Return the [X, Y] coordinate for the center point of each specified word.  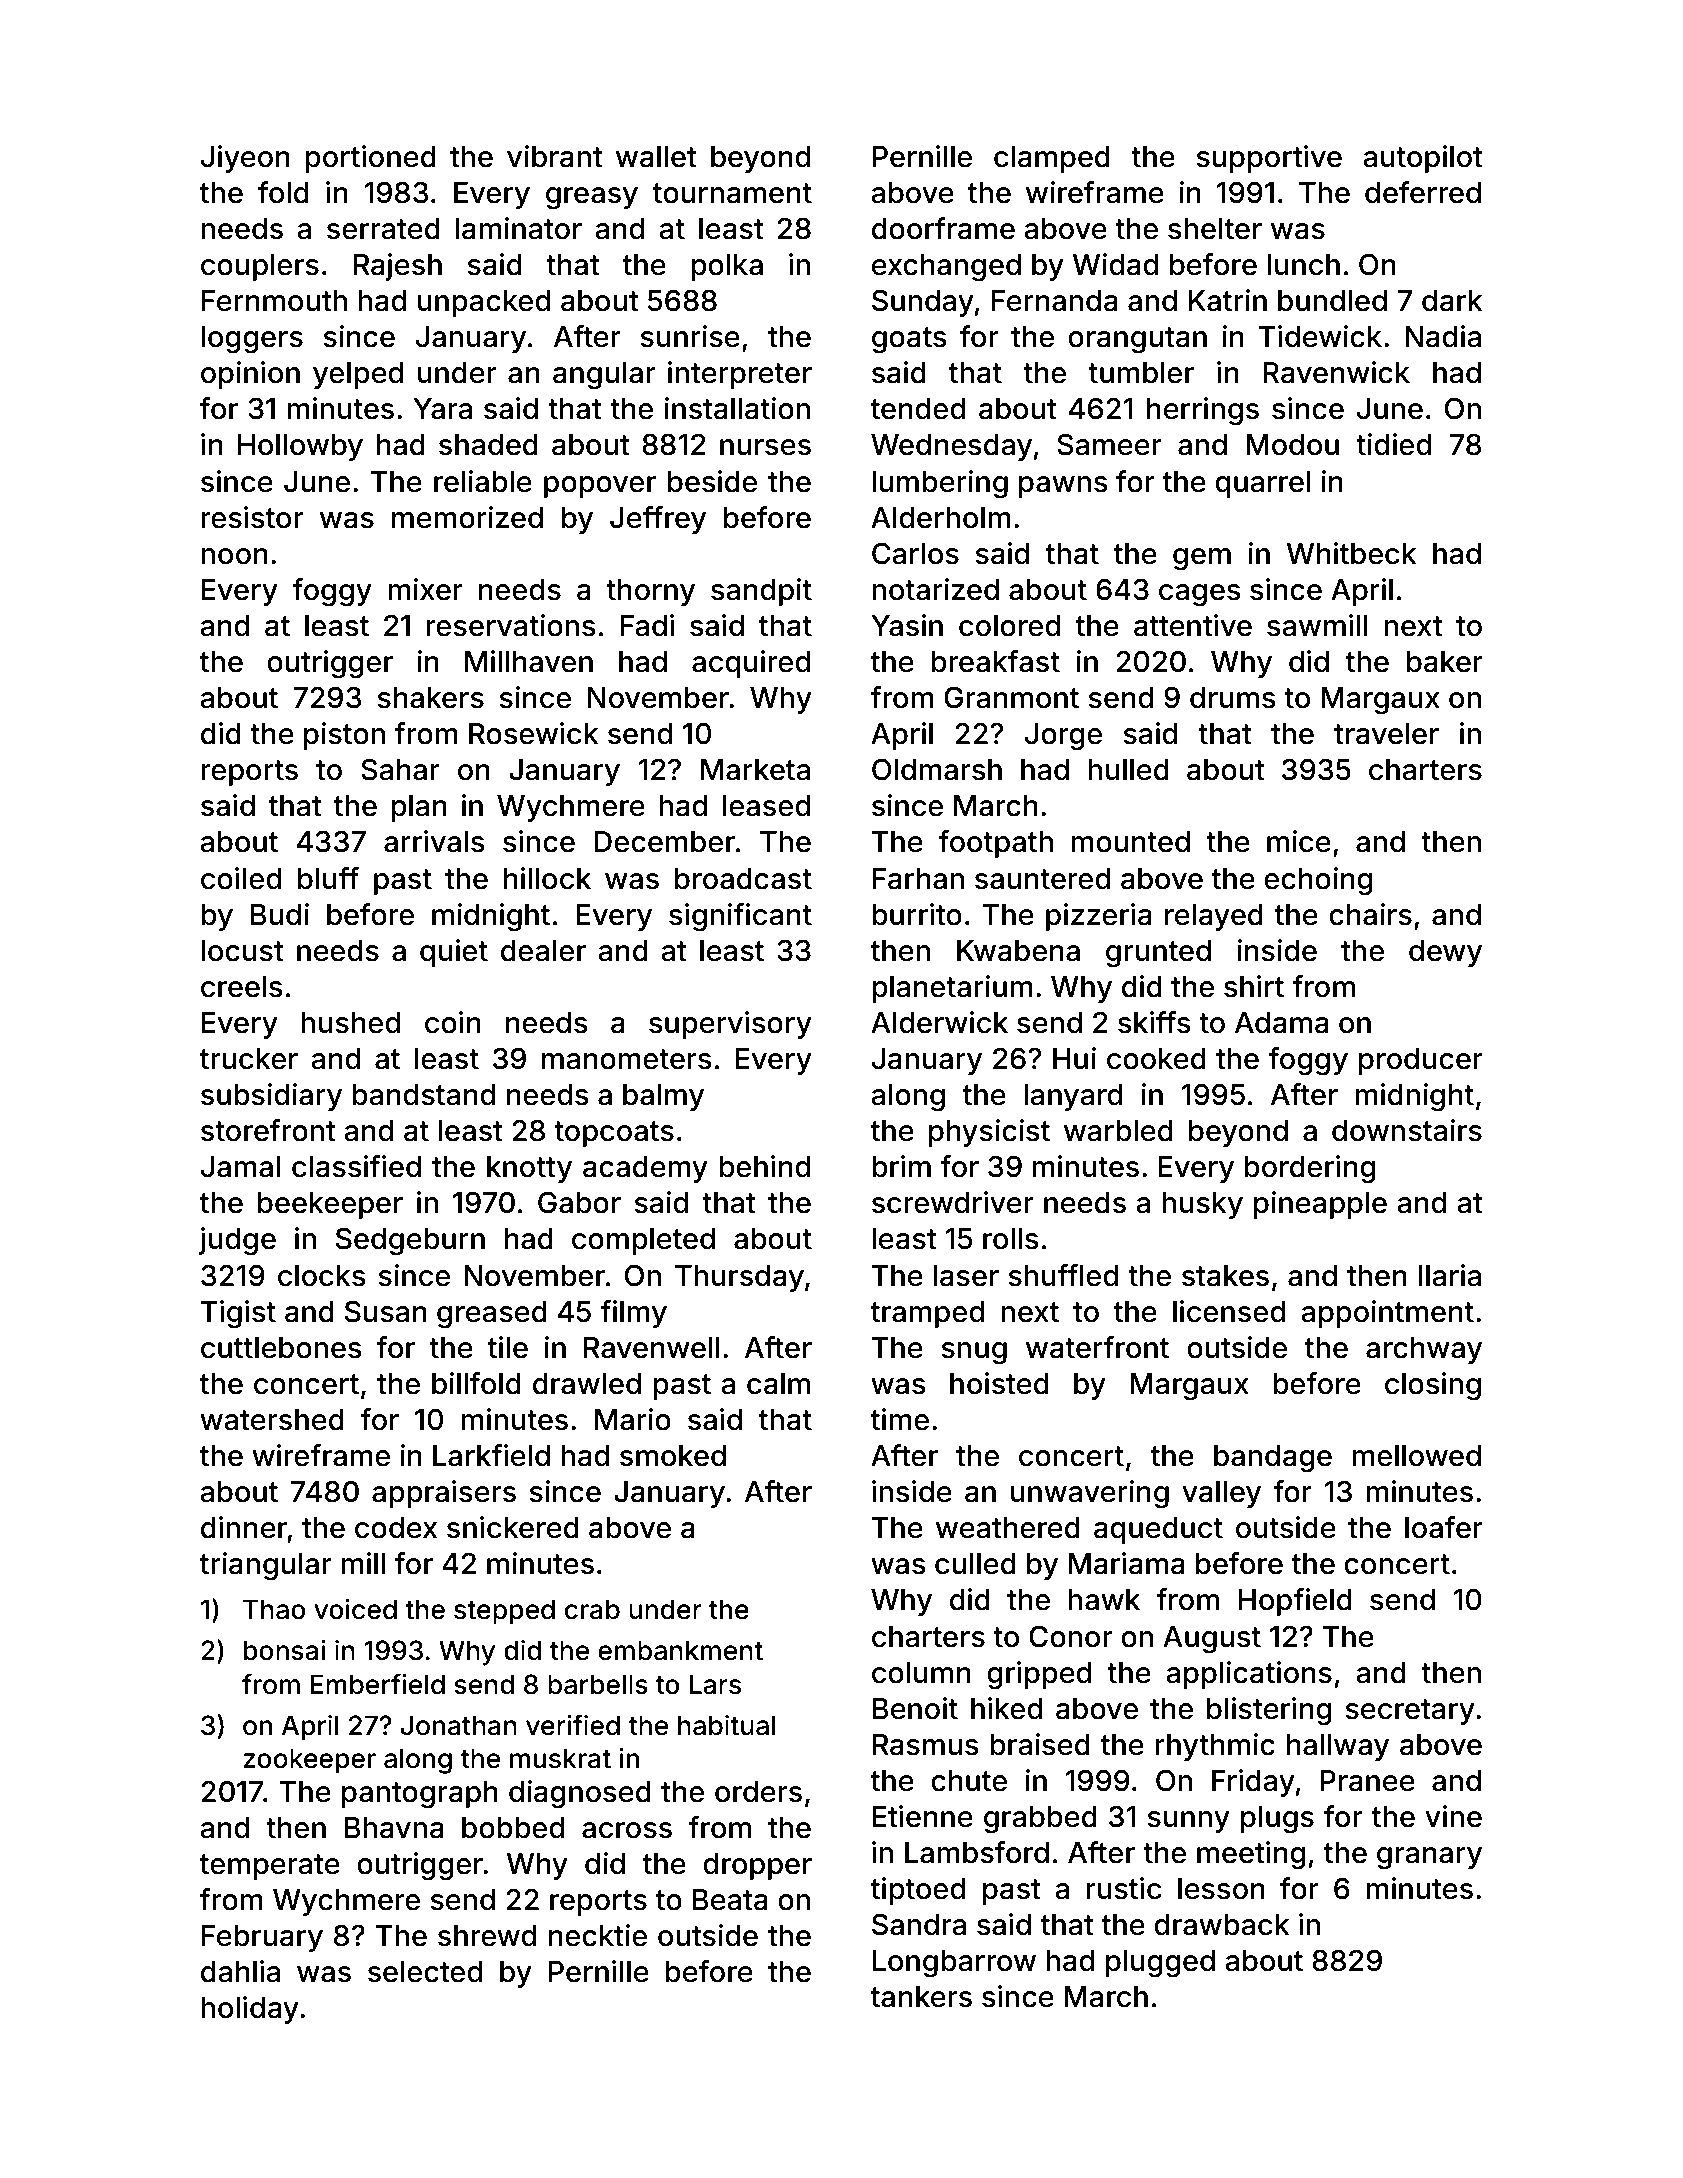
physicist [989, 1133]
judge [237, 1241]
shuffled [1063, 1275]
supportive [1269, 159]
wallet [656, 157]
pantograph [420, 1795]
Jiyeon [245, 159]
